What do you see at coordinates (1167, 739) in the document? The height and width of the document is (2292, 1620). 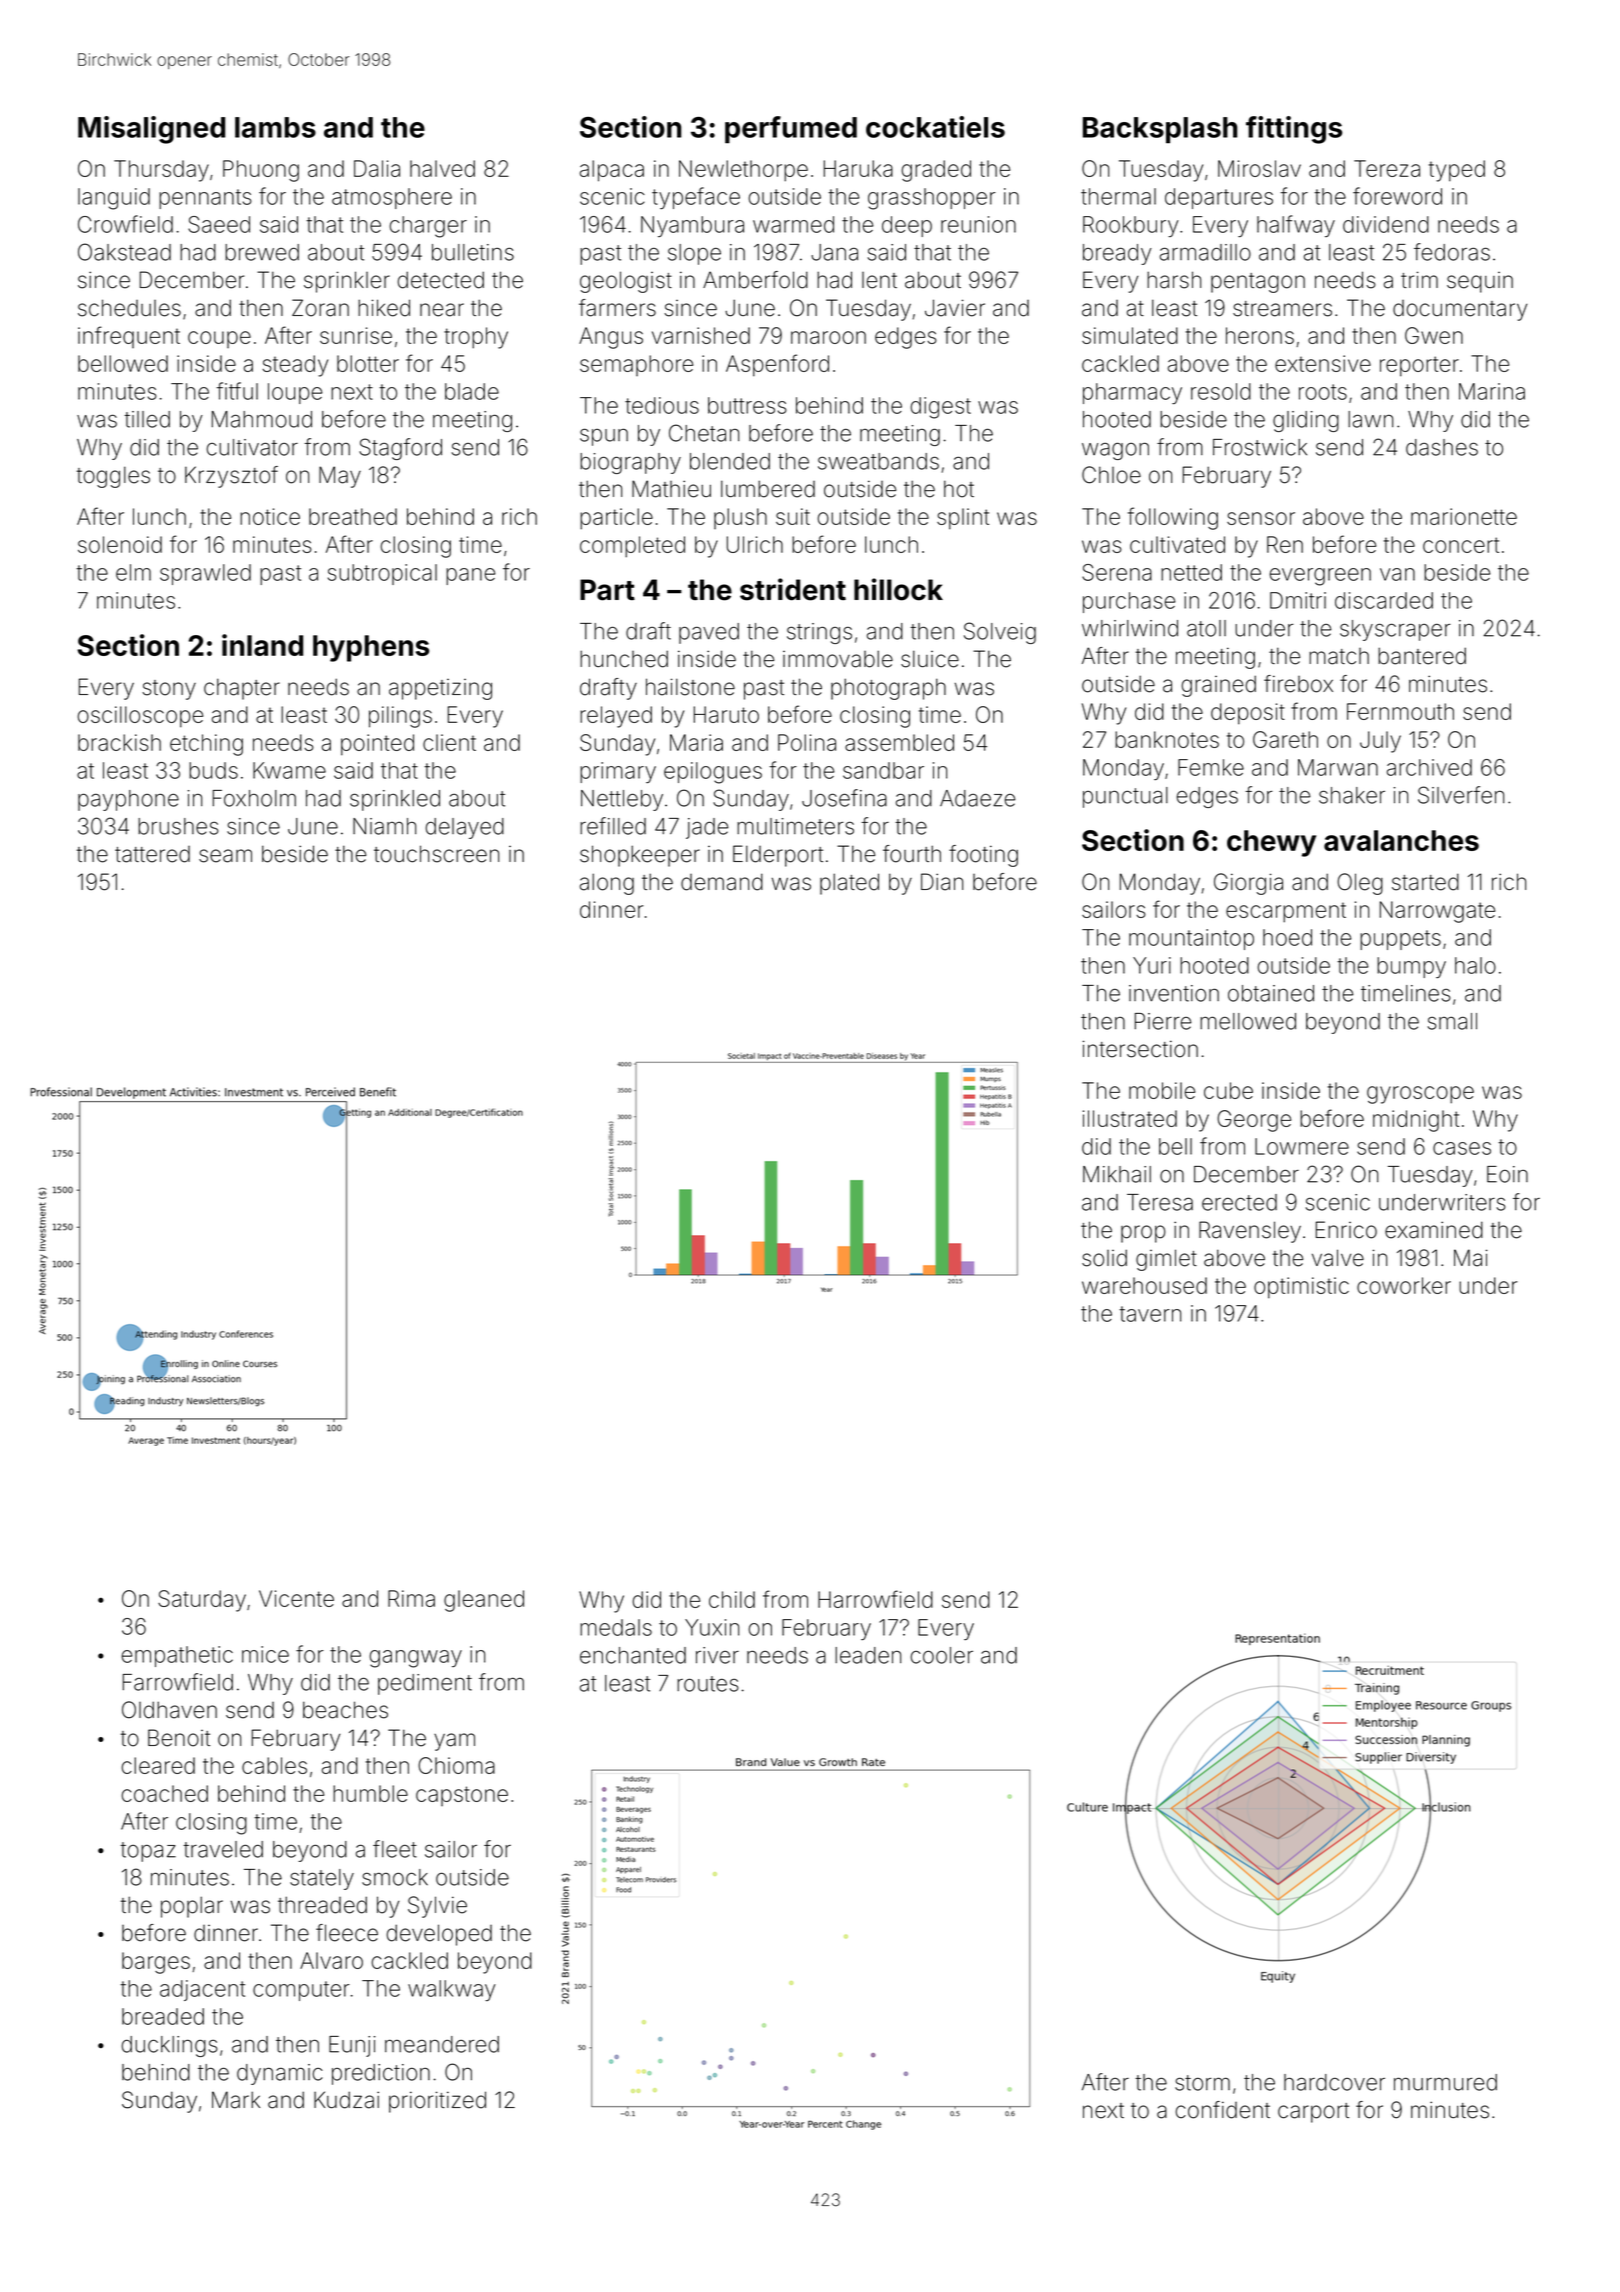 I see `banknotes` at bounding box center [1167, 739].
